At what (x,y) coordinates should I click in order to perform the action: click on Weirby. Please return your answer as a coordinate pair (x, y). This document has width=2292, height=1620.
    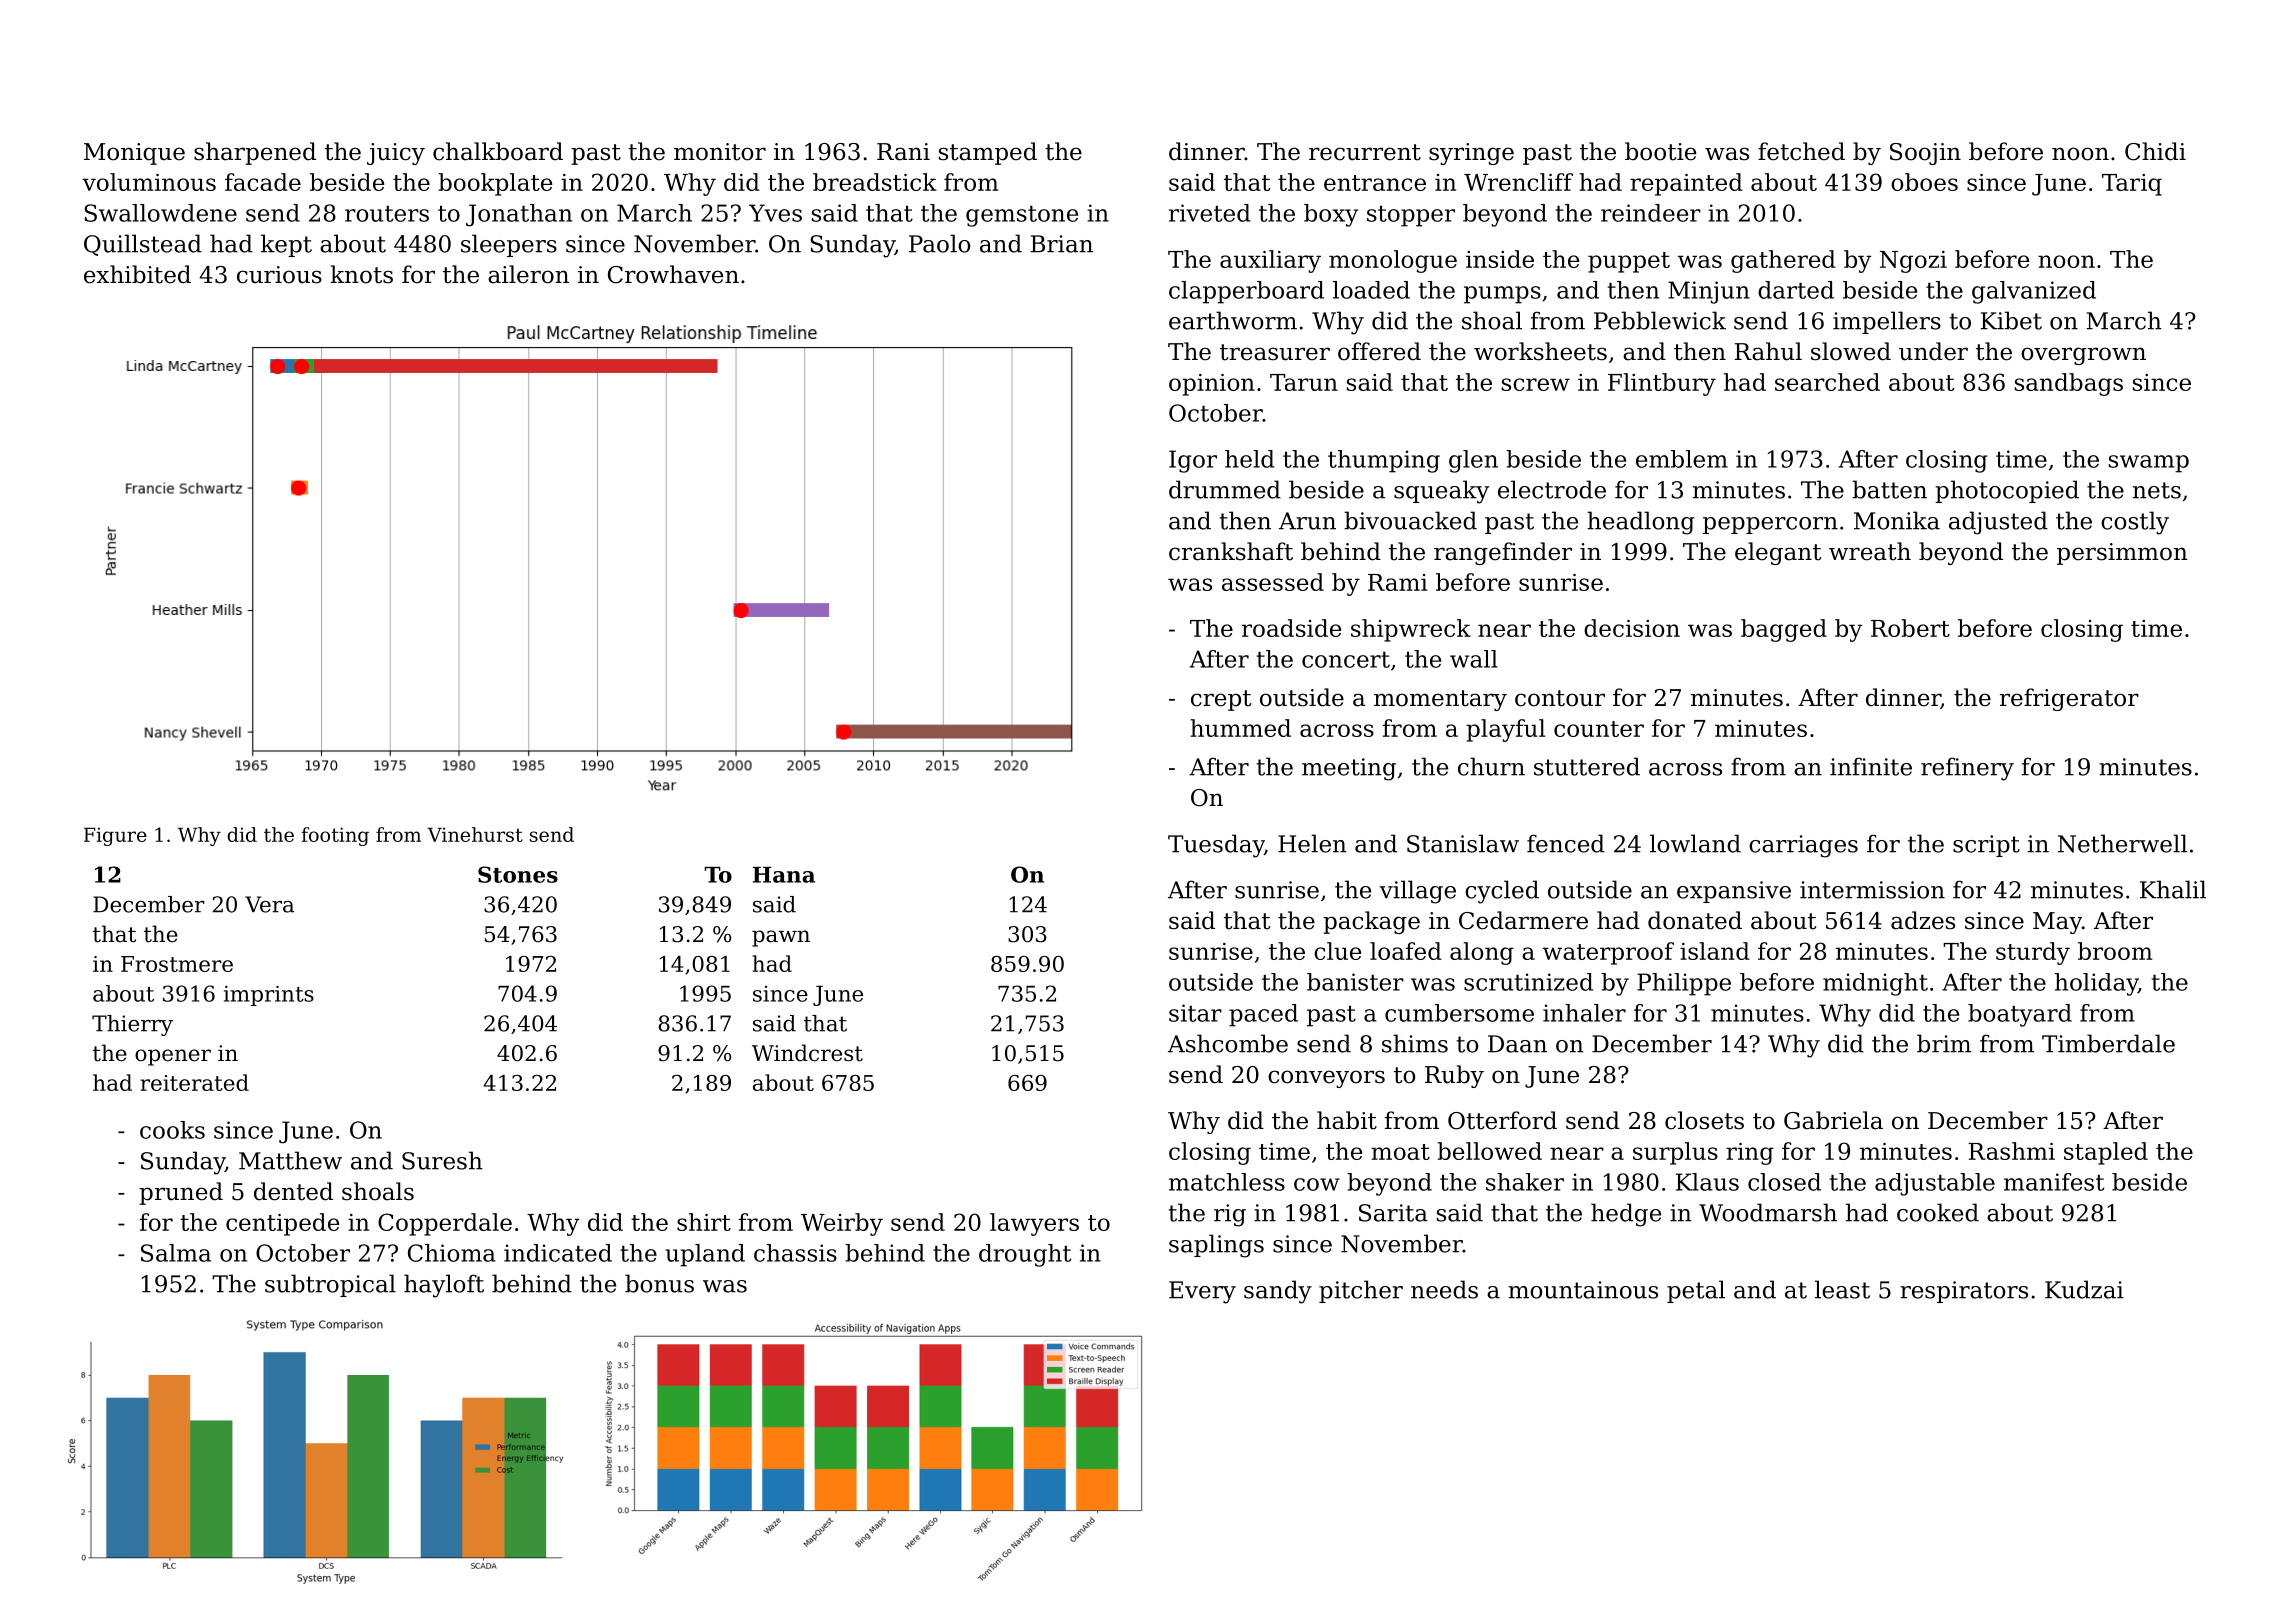
    Looking at the image, I should click on (842, 1224).
